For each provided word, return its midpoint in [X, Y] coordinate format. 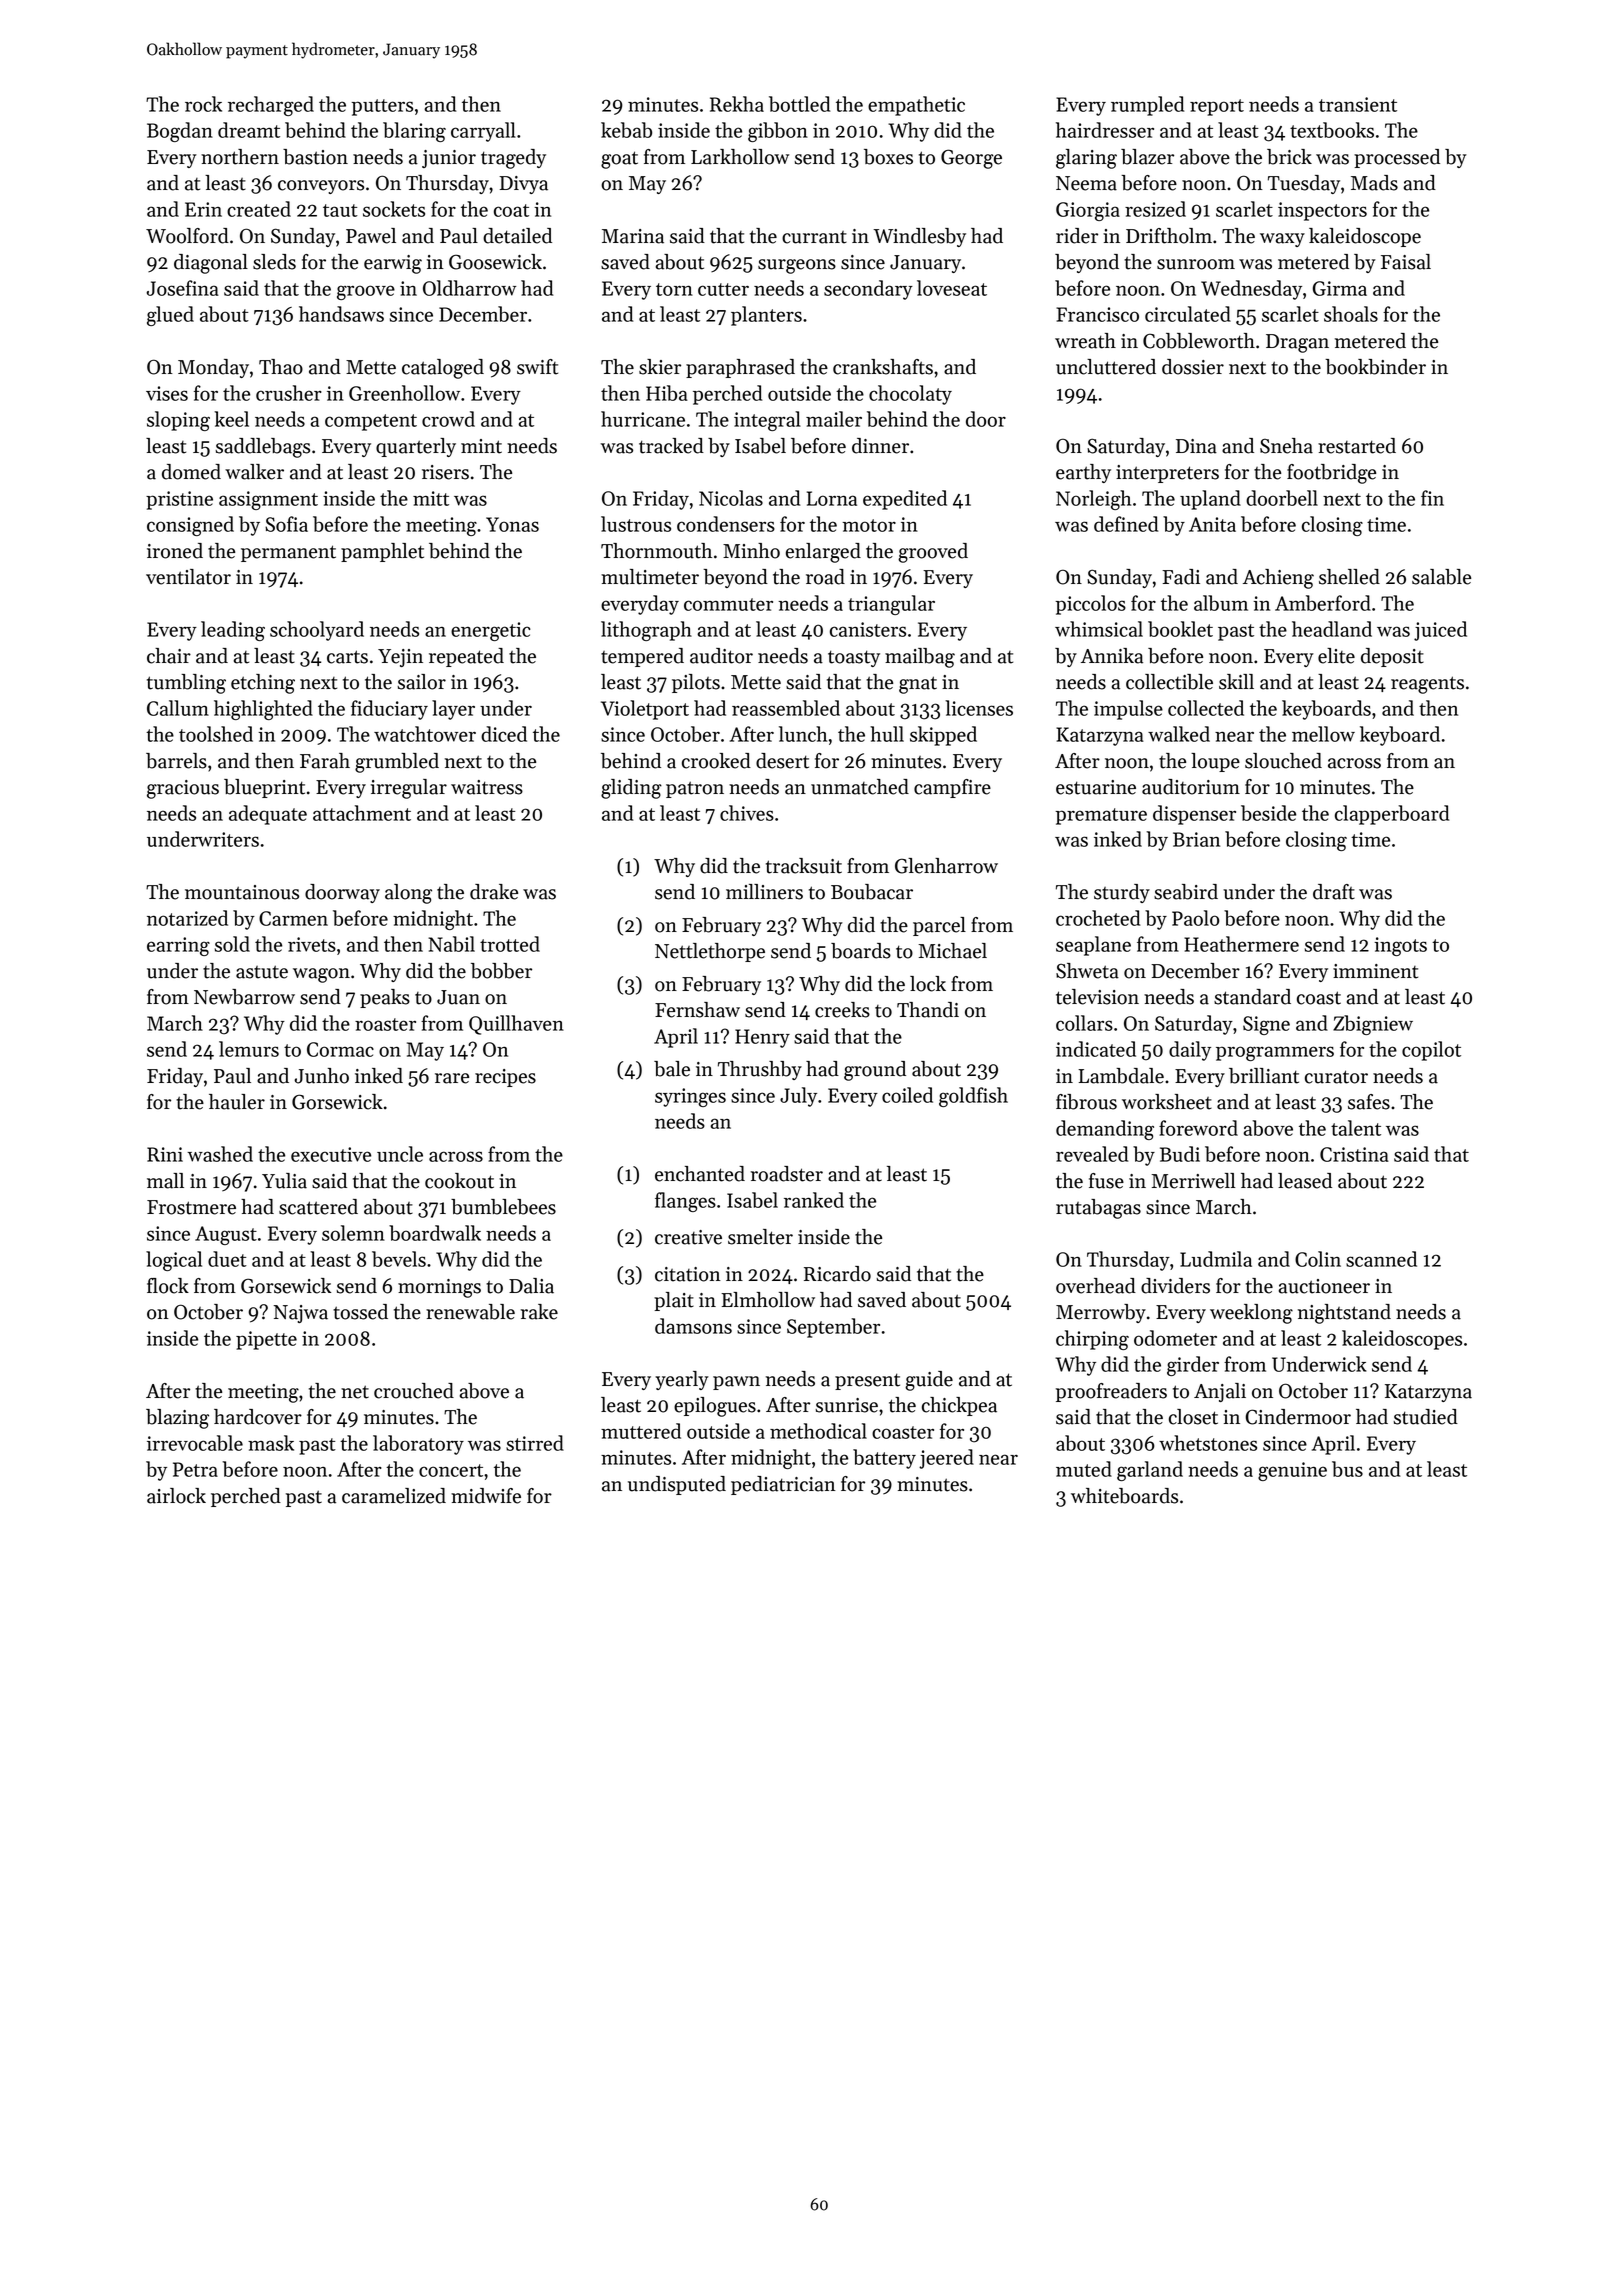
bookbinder [1375, 367]
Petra [195, 1469]
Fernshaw [697, 1010]
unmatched [860, 787]
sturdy [1122, 893]
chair [169, 656]
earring [178, 946]
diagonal [211, 264]
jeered [946, 1459]
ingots [1400, 946]
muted [1084, 1469]
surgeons [797, 266]
